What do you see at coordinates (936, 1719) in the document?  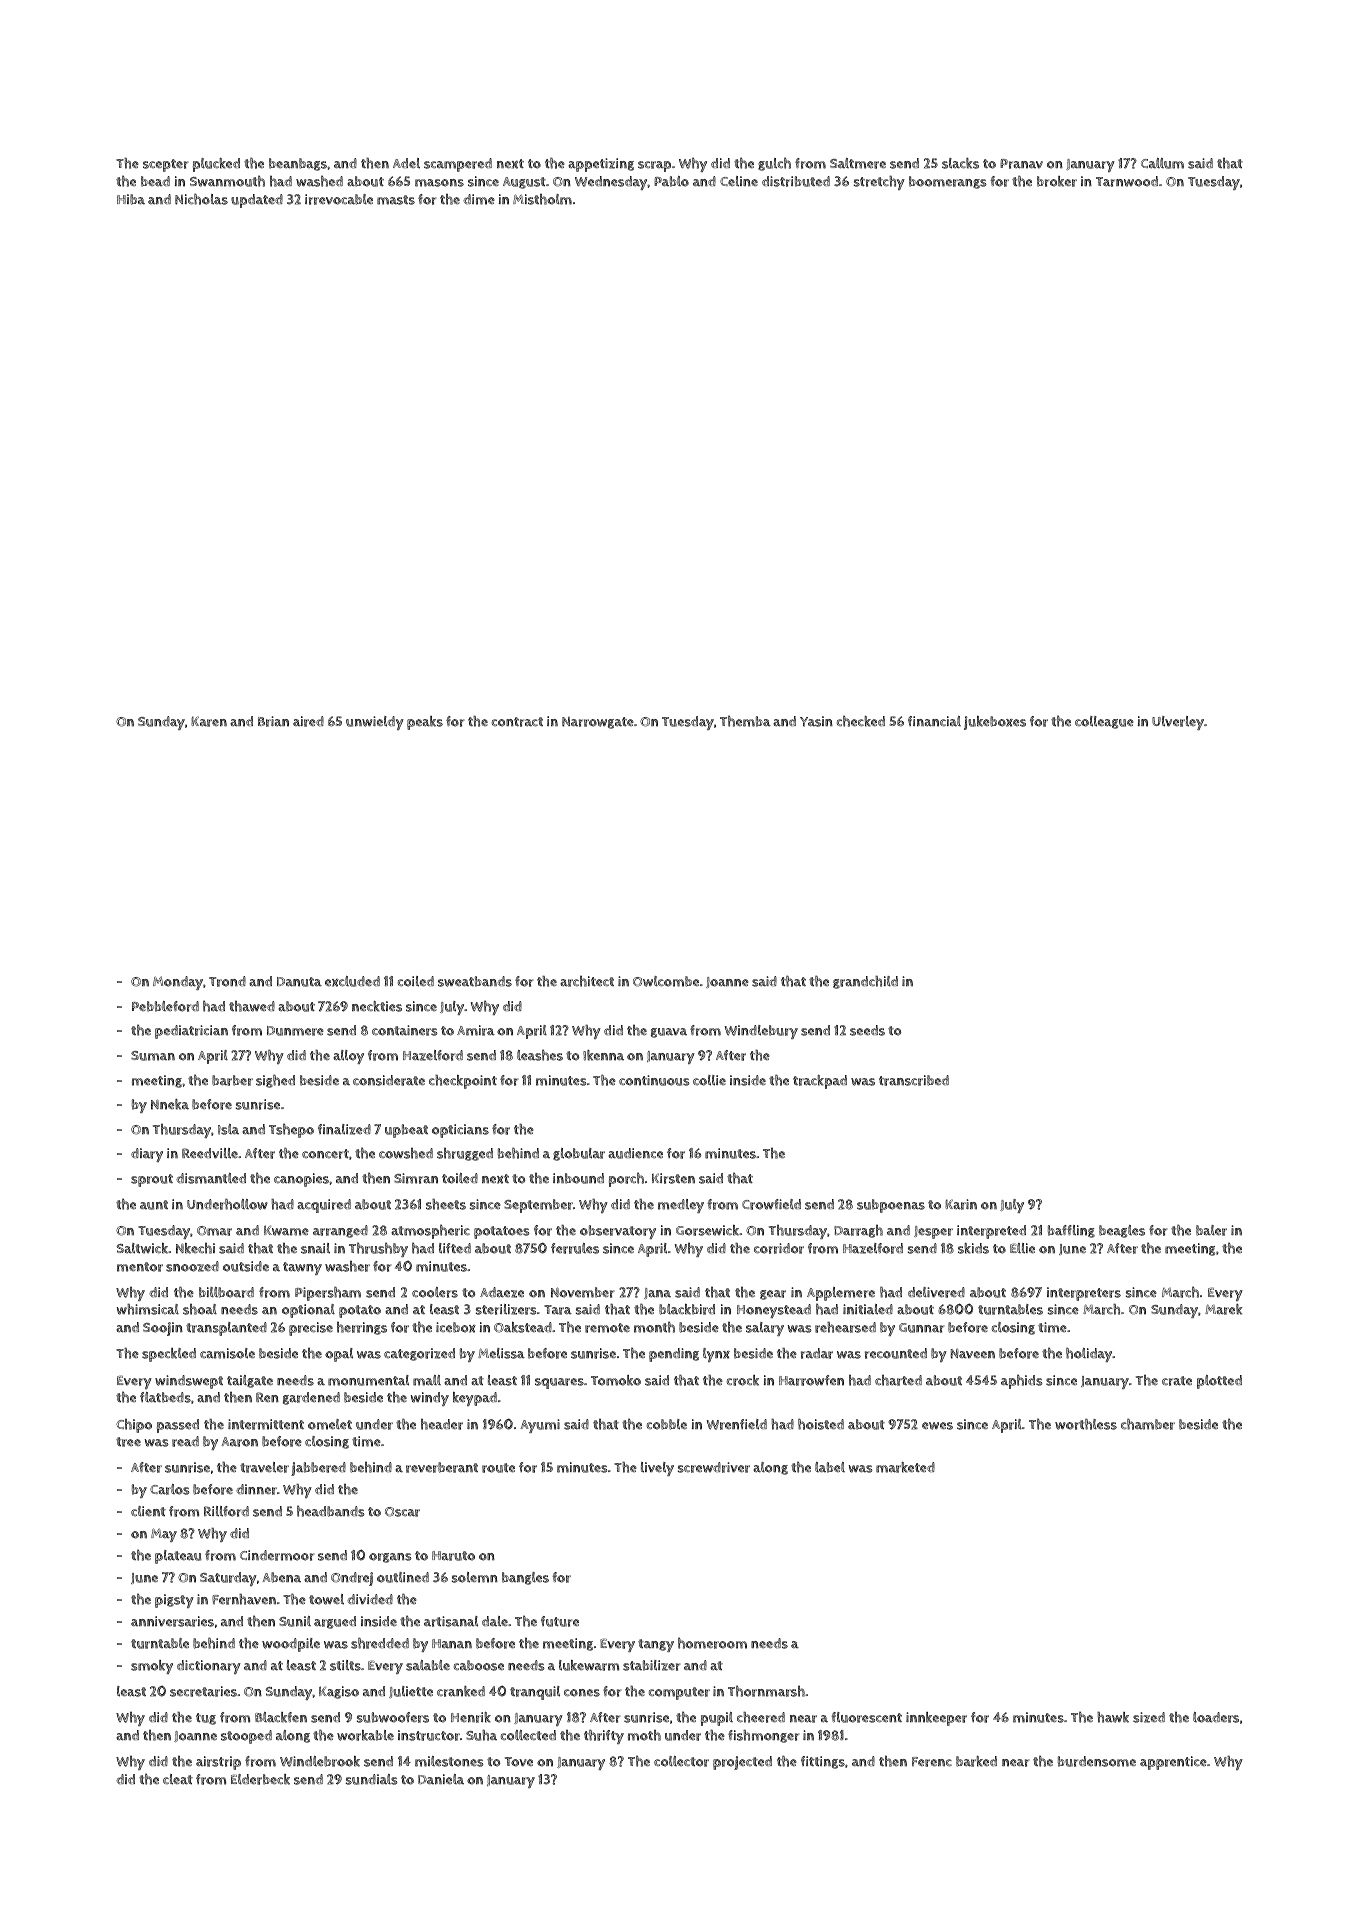 I see `innkeeper` at bounding box center [936, 1719].
